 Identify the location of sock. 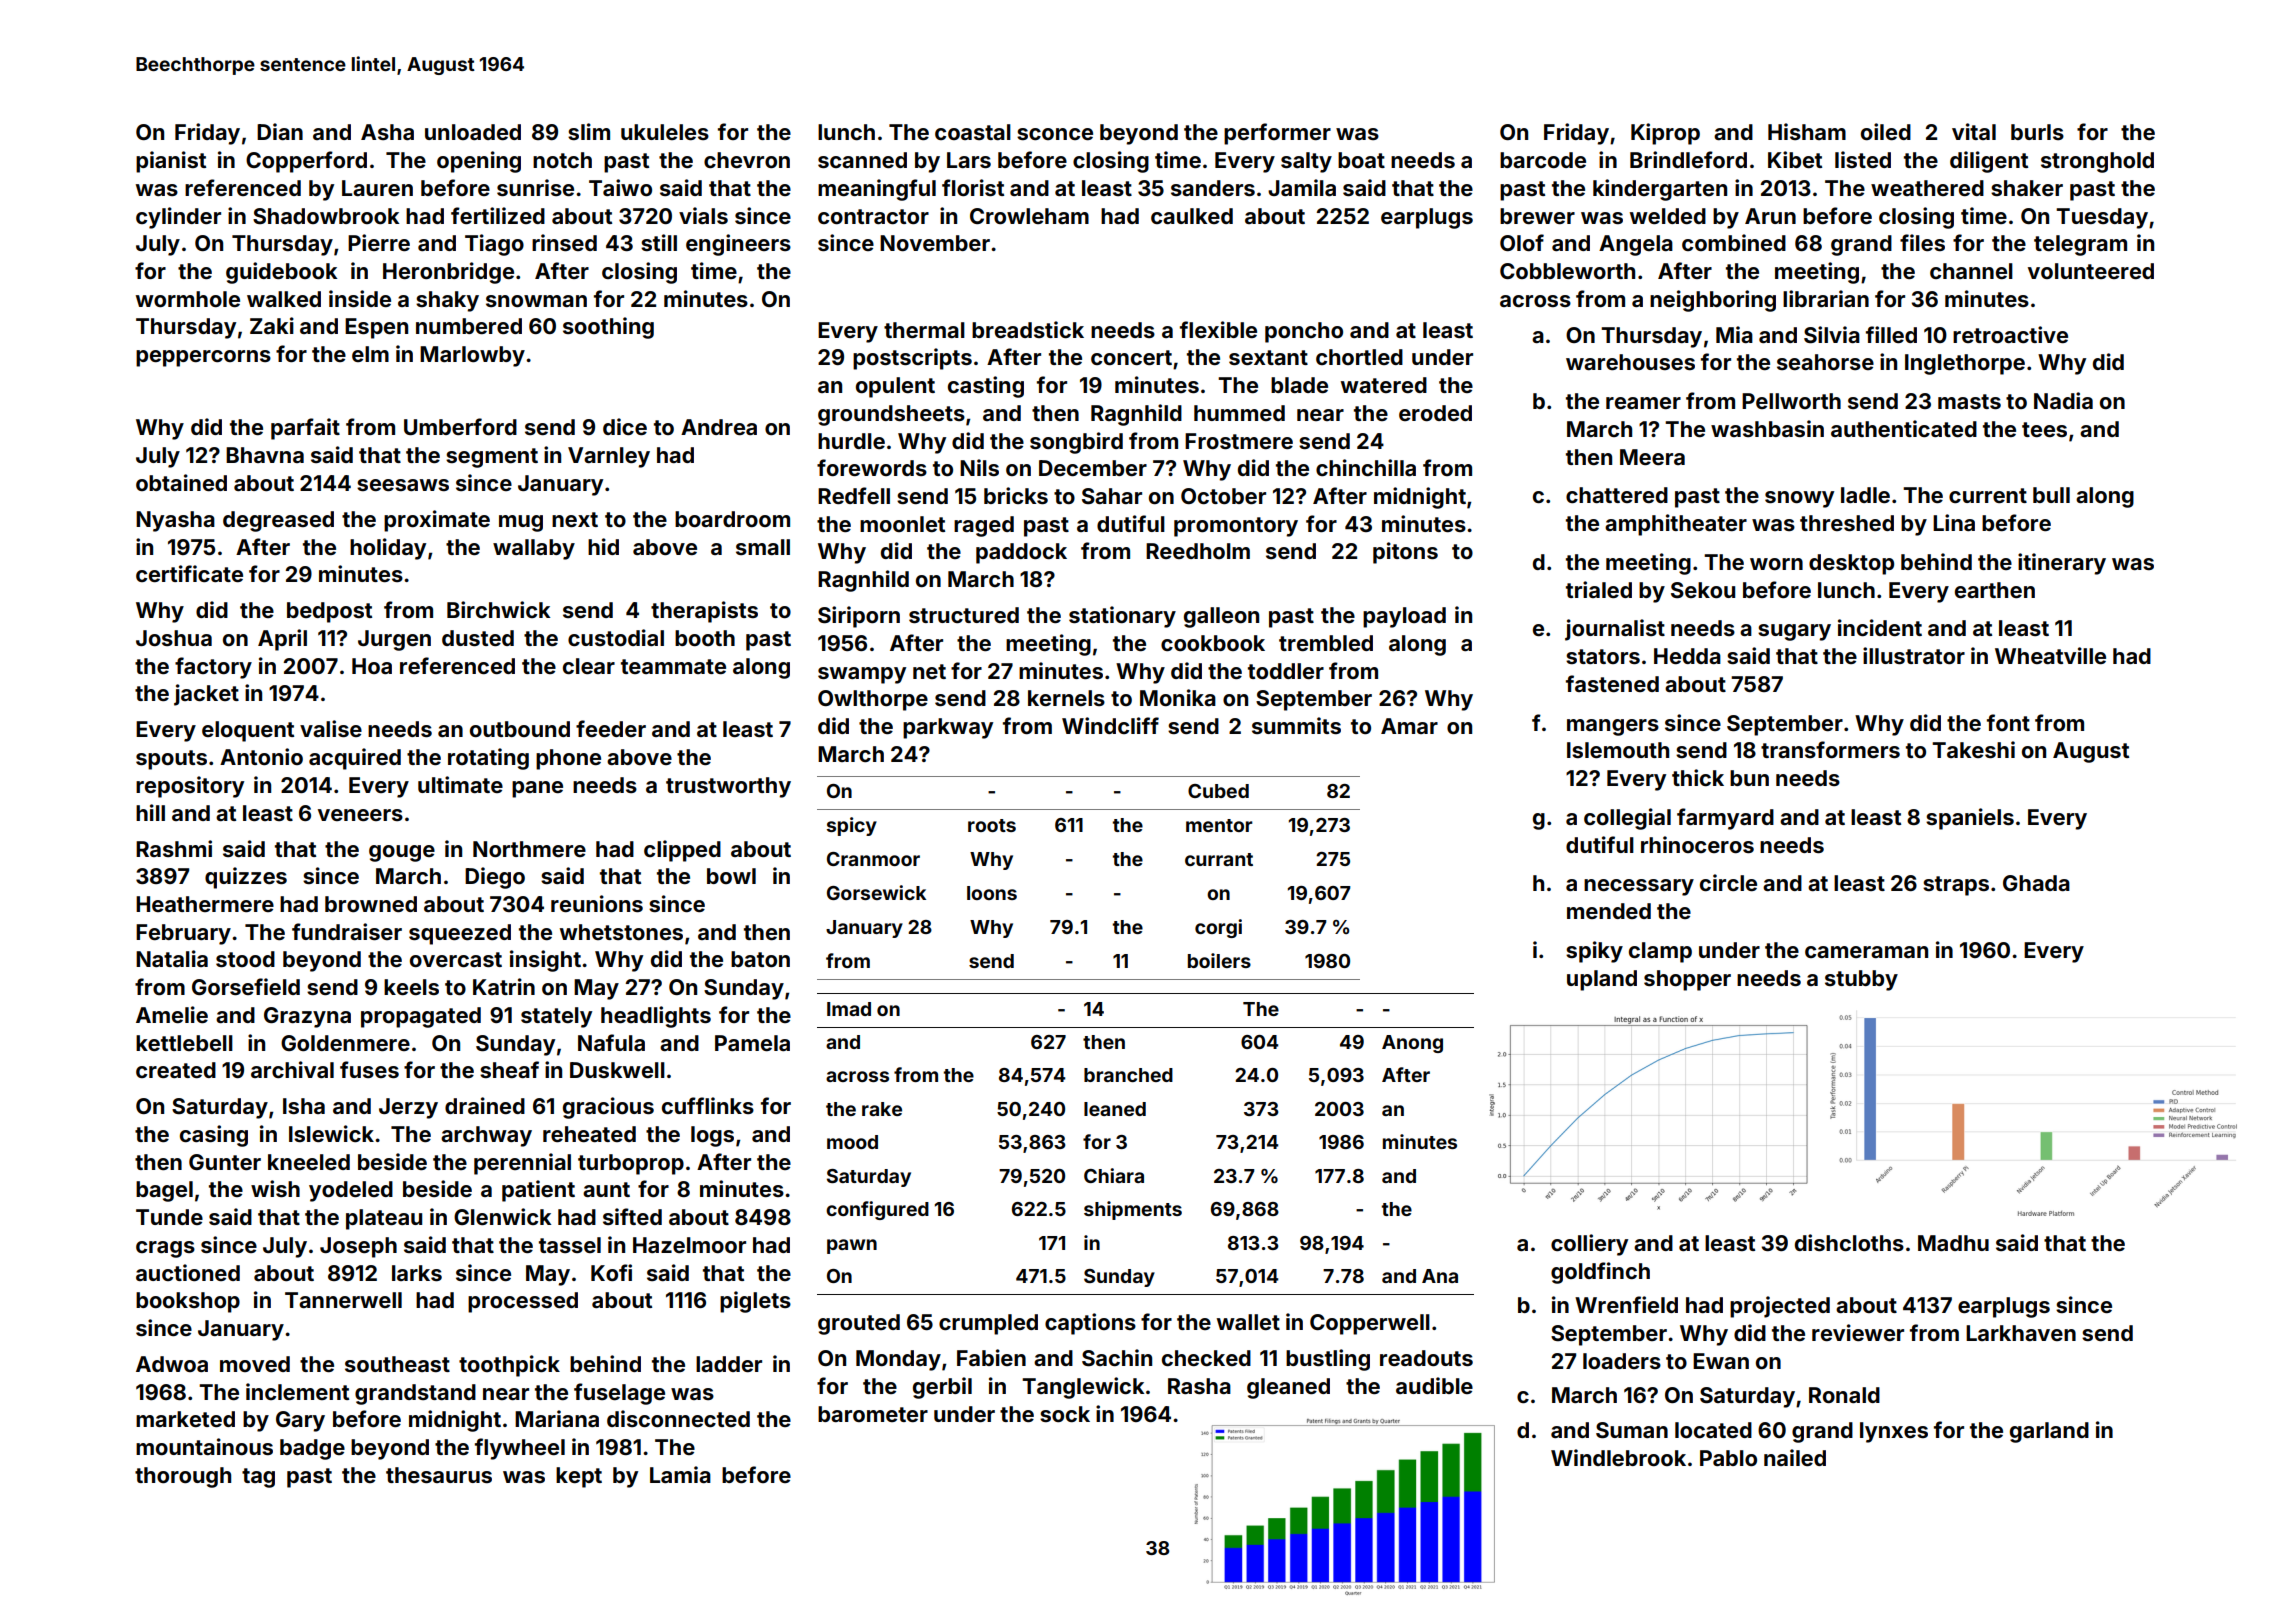
(1065, 1414).
